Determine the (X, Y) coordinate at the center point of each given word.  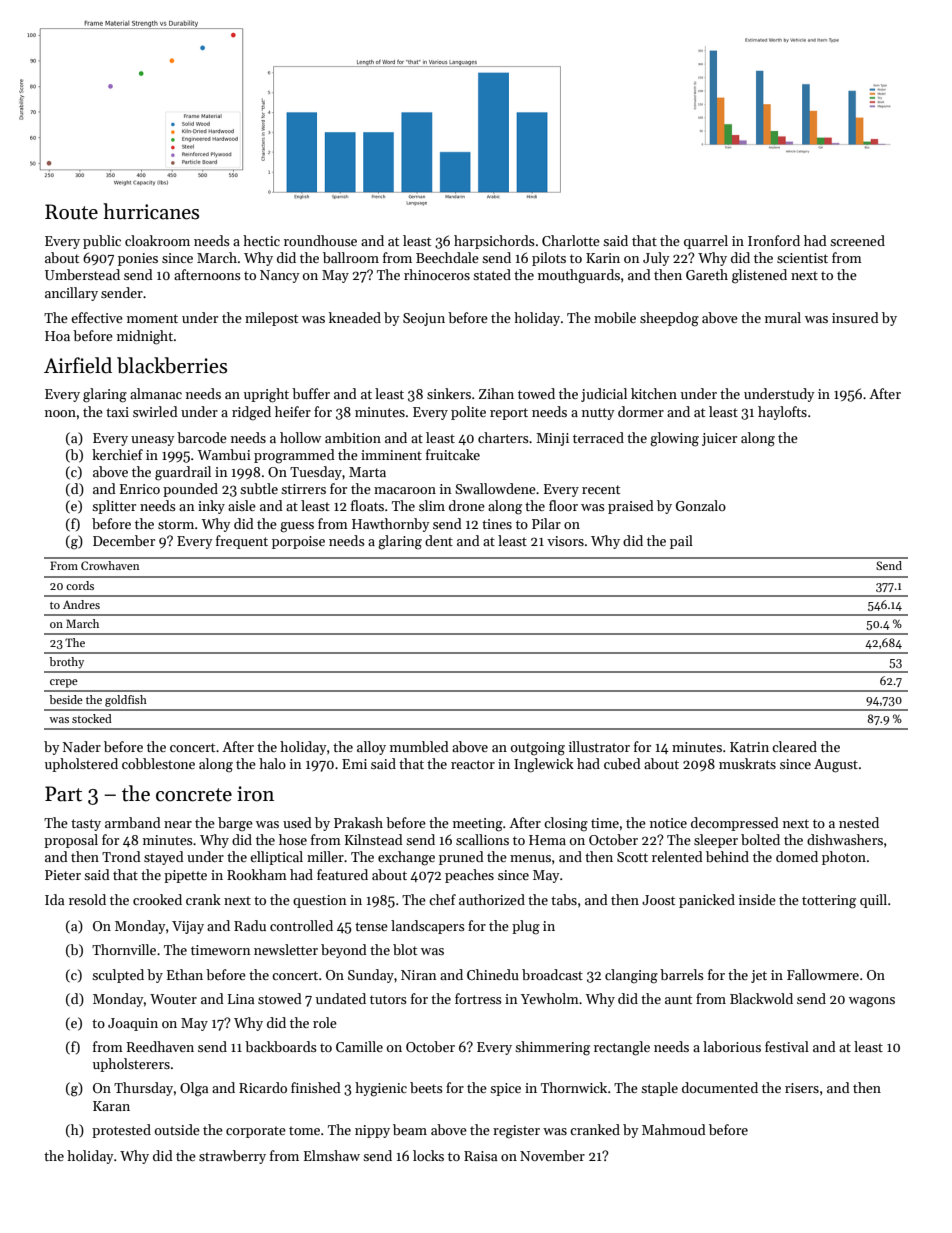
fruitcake (453, 454)
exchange (406, 858)
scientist (802, 258)
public (102, 242)
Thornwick (574, 1087)
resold (87, 899)
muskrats (747, 763)
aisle (242, 505)
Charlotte (571, 240)
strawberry (232, 1157)
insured (855, 317)
